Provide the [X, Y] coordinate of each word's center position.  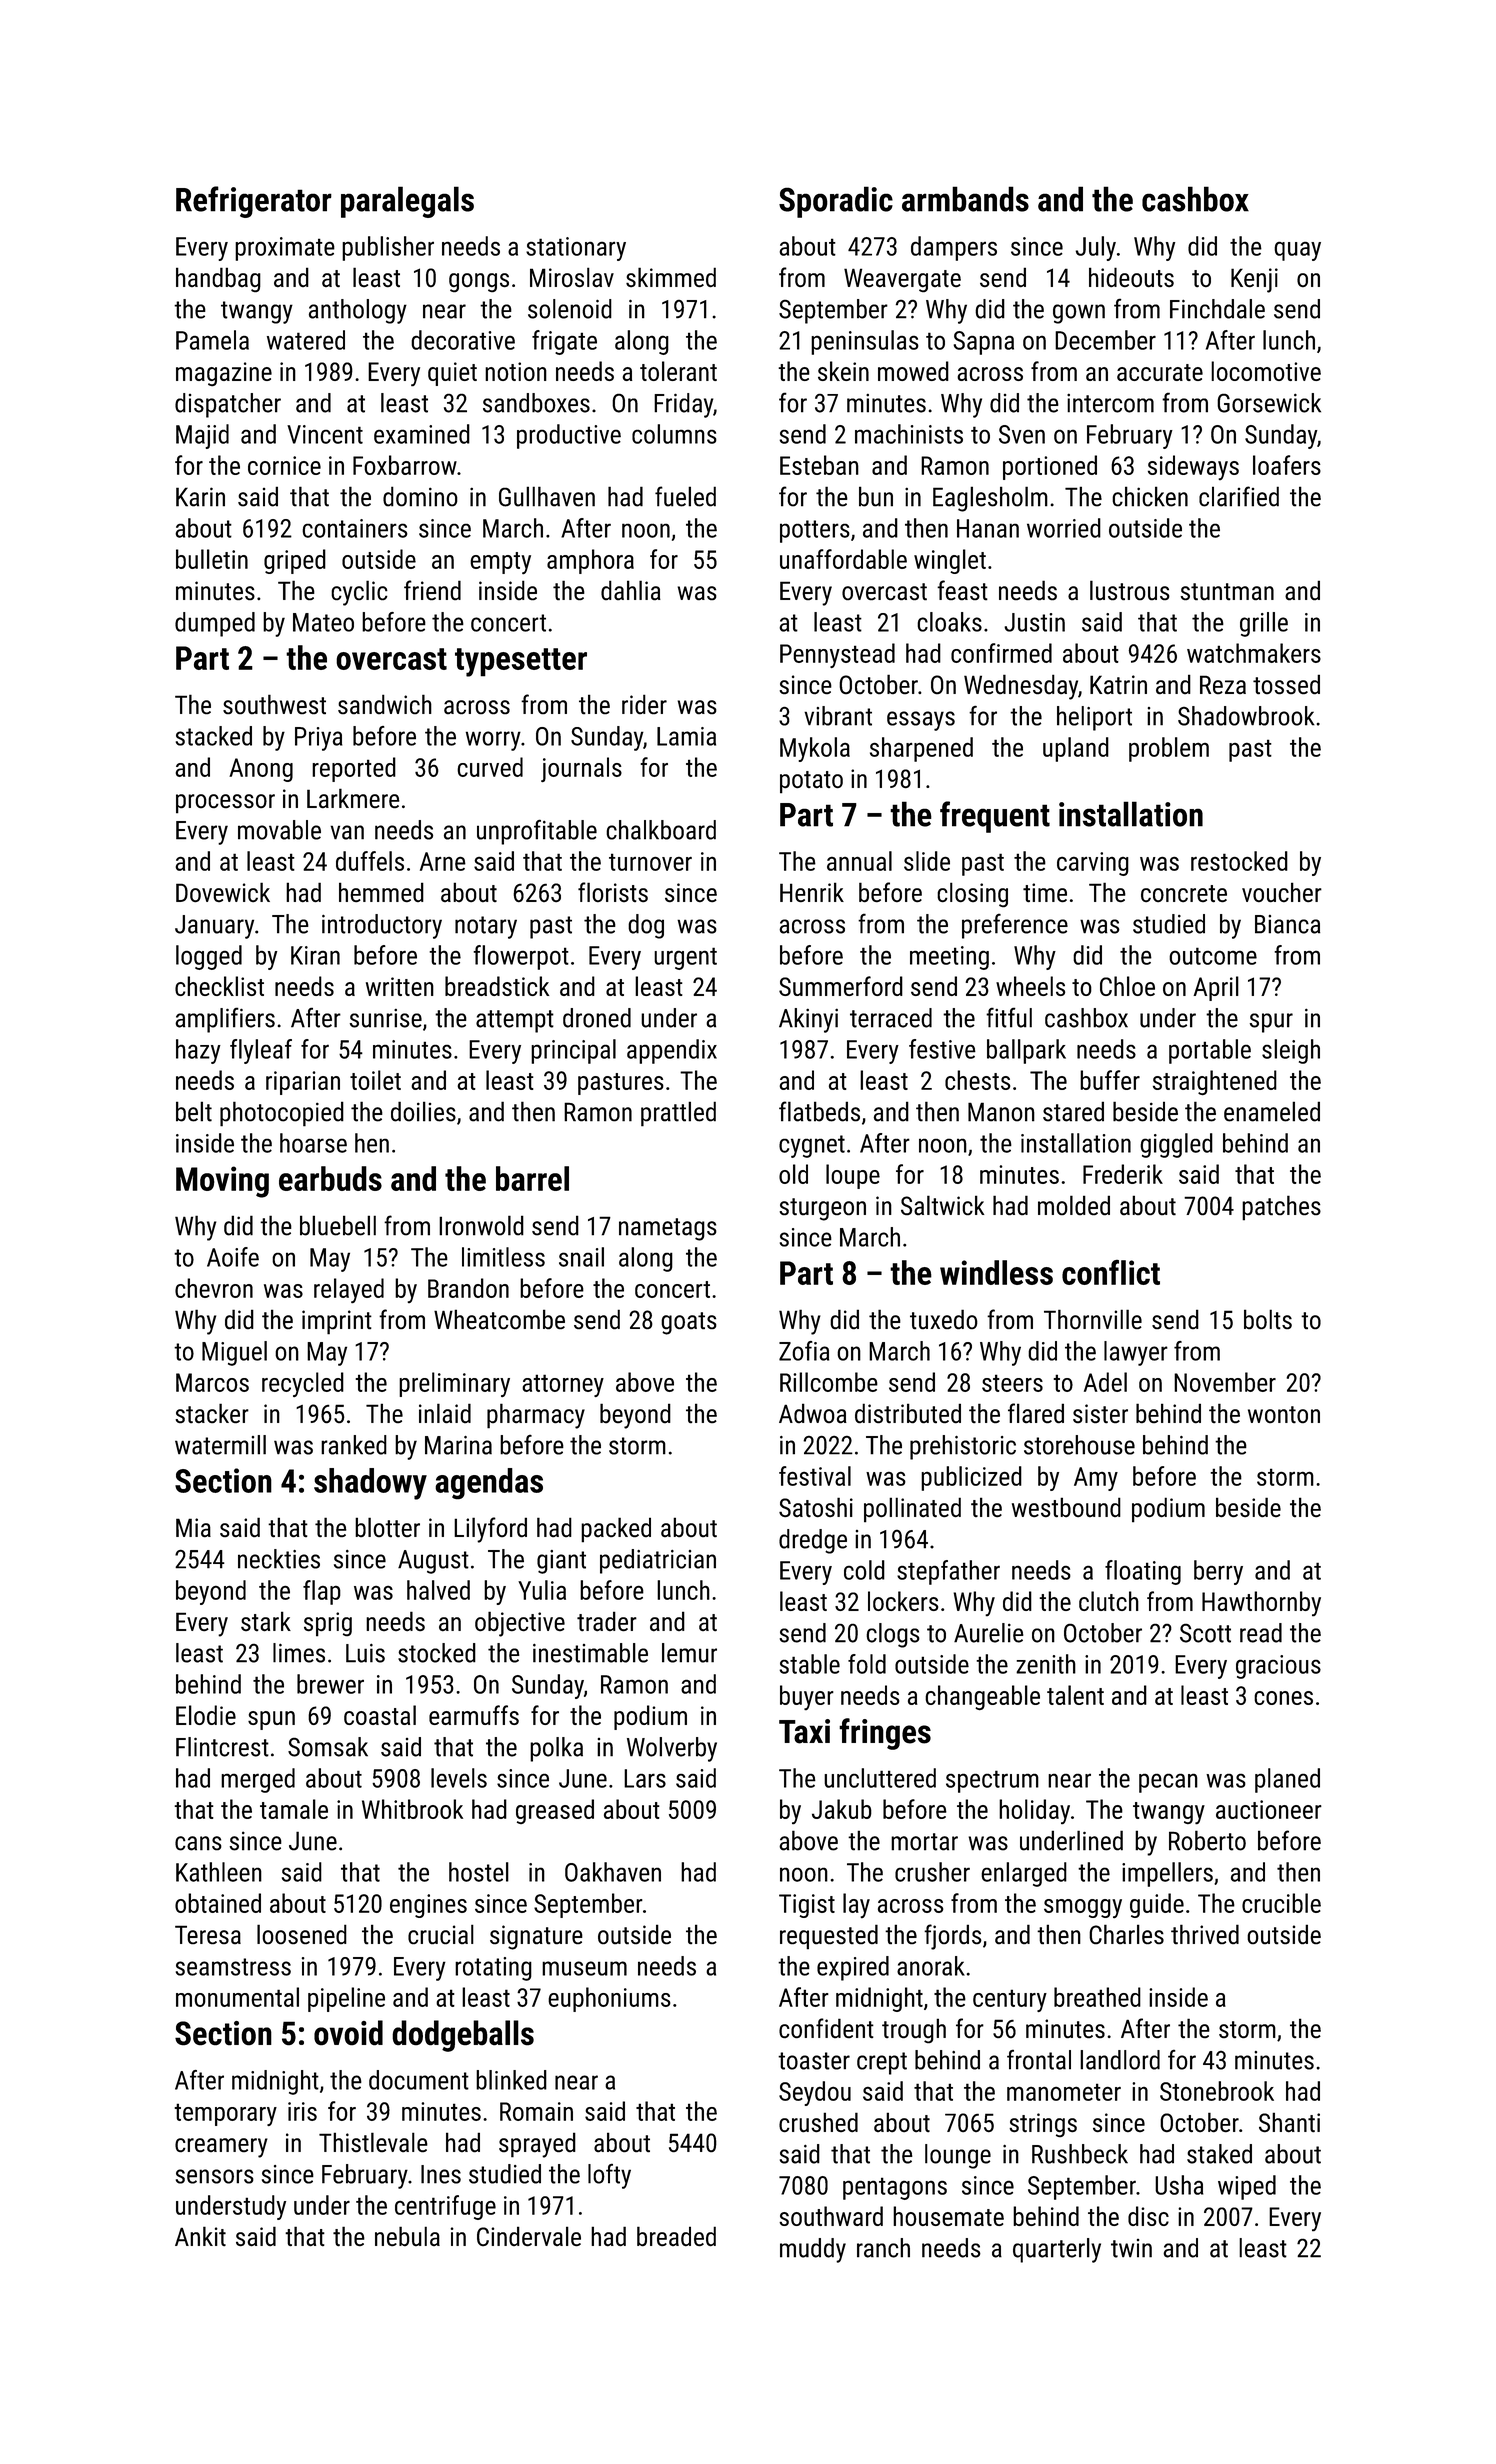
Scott [1205, 1633]
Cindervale [529, 2236]
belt [194, 1111]
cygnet [812, 1146]
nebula [407, 2236]
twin [1131, 2248]
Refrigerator [254, 202]
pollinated [912, 1510]
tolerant [678, 371]
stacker [212, 1413]
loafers [1287, 465]
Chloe [1127, 986]
